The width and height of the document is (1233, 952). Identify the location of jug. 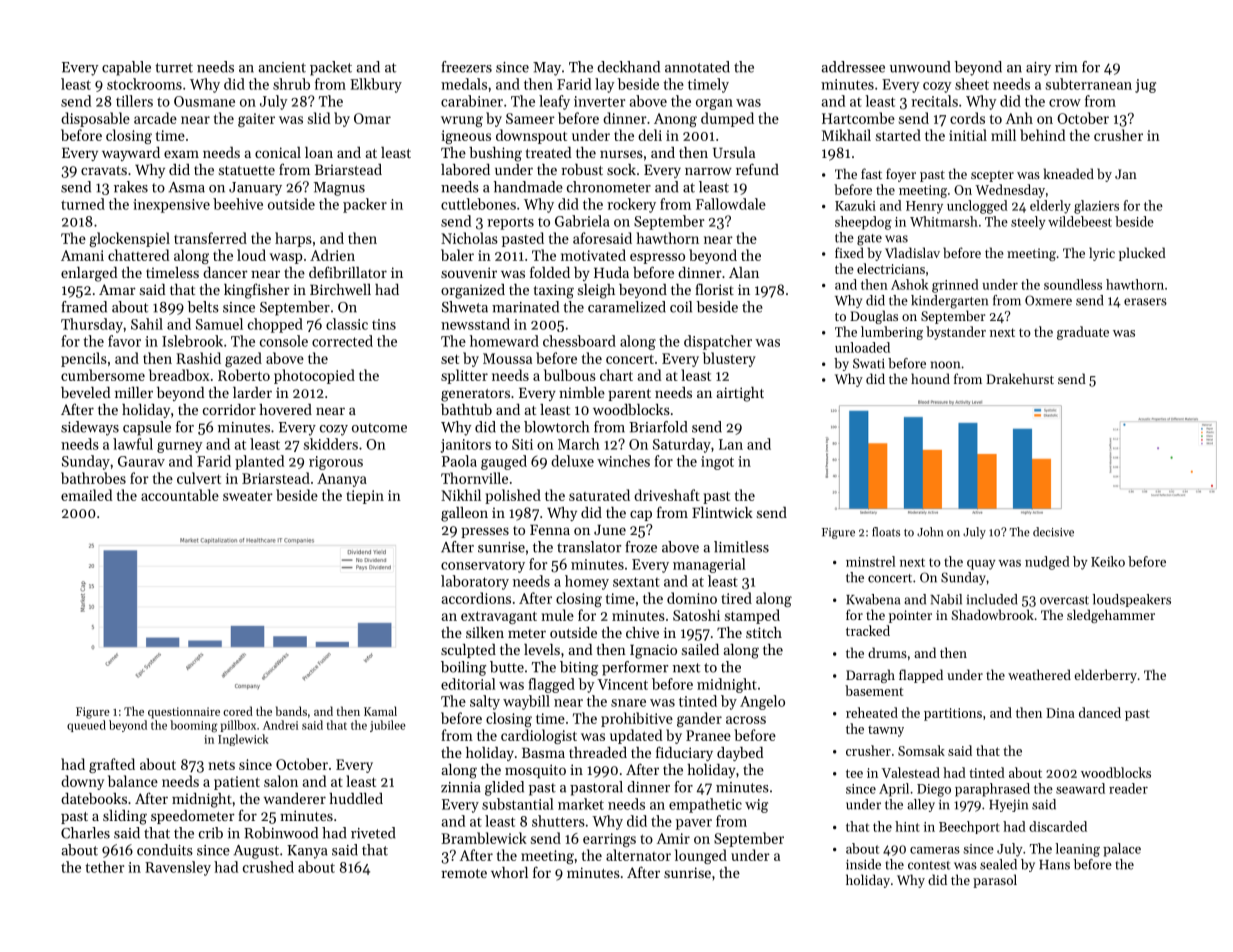
(1145, 86).
